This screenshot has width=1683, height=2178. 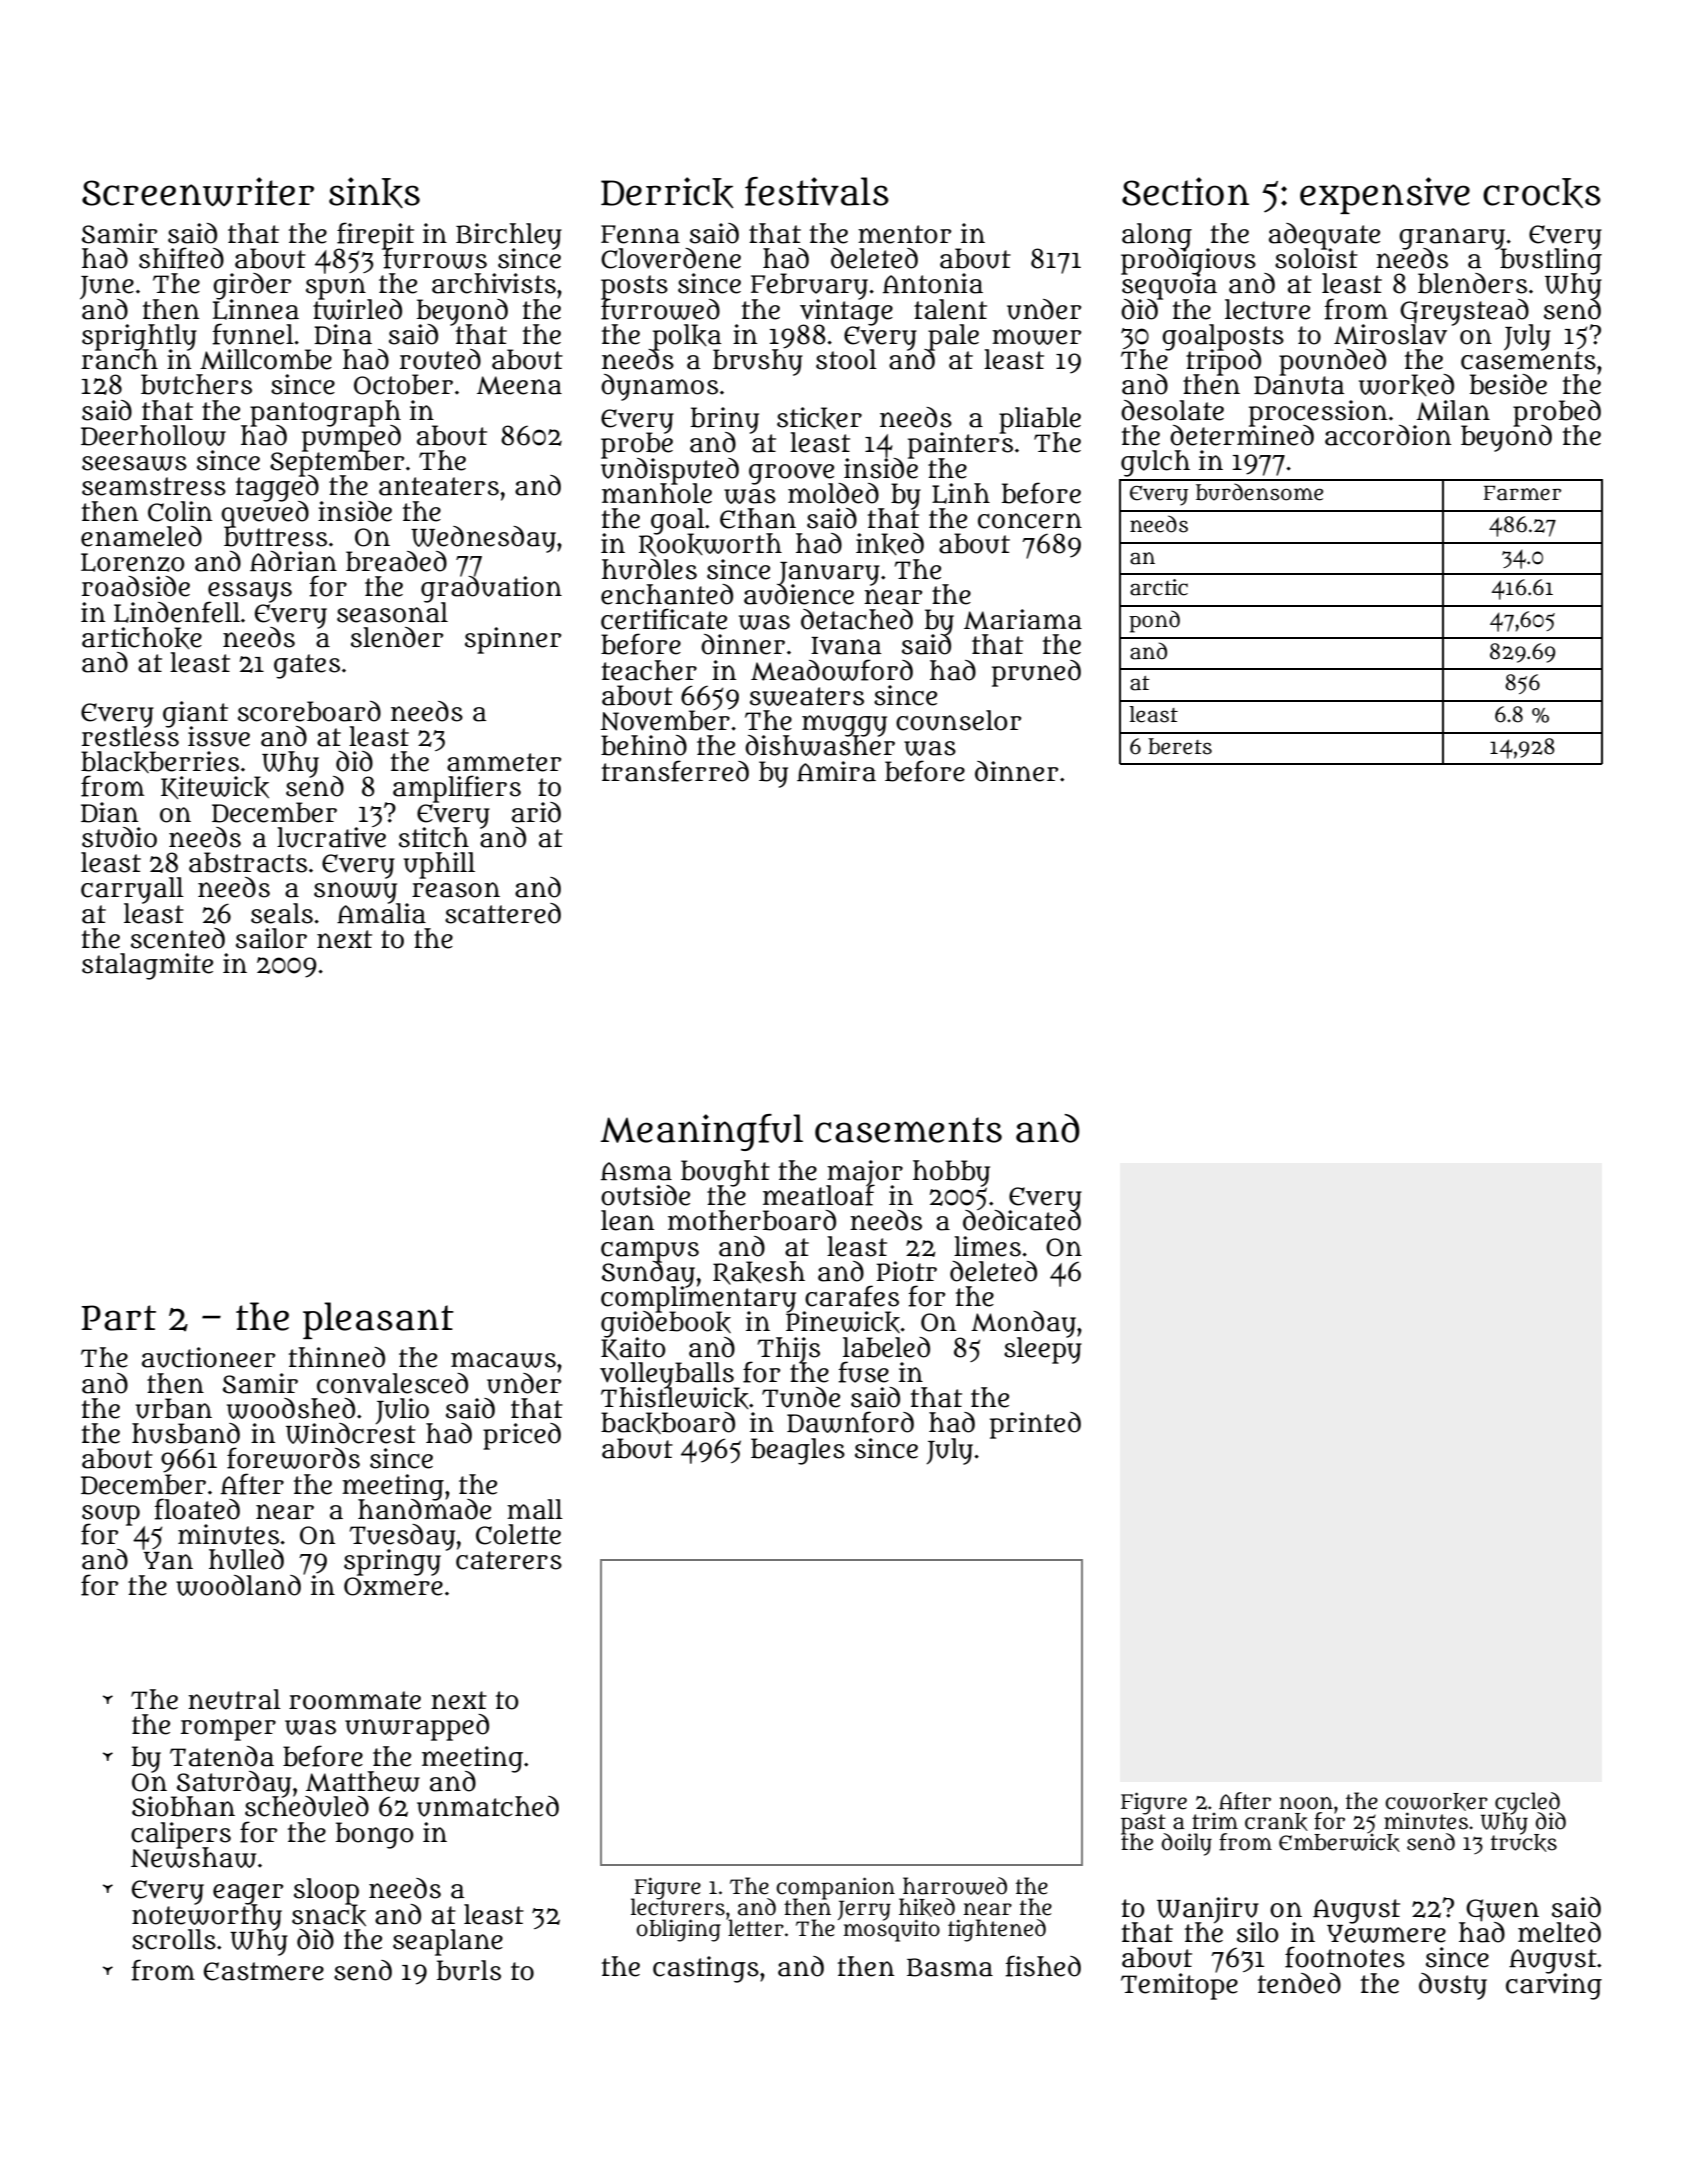 What do you see at coordinates (701, 1132) in the screenshot?
I see `Meaningful` at bounding box center [701, 1132].
